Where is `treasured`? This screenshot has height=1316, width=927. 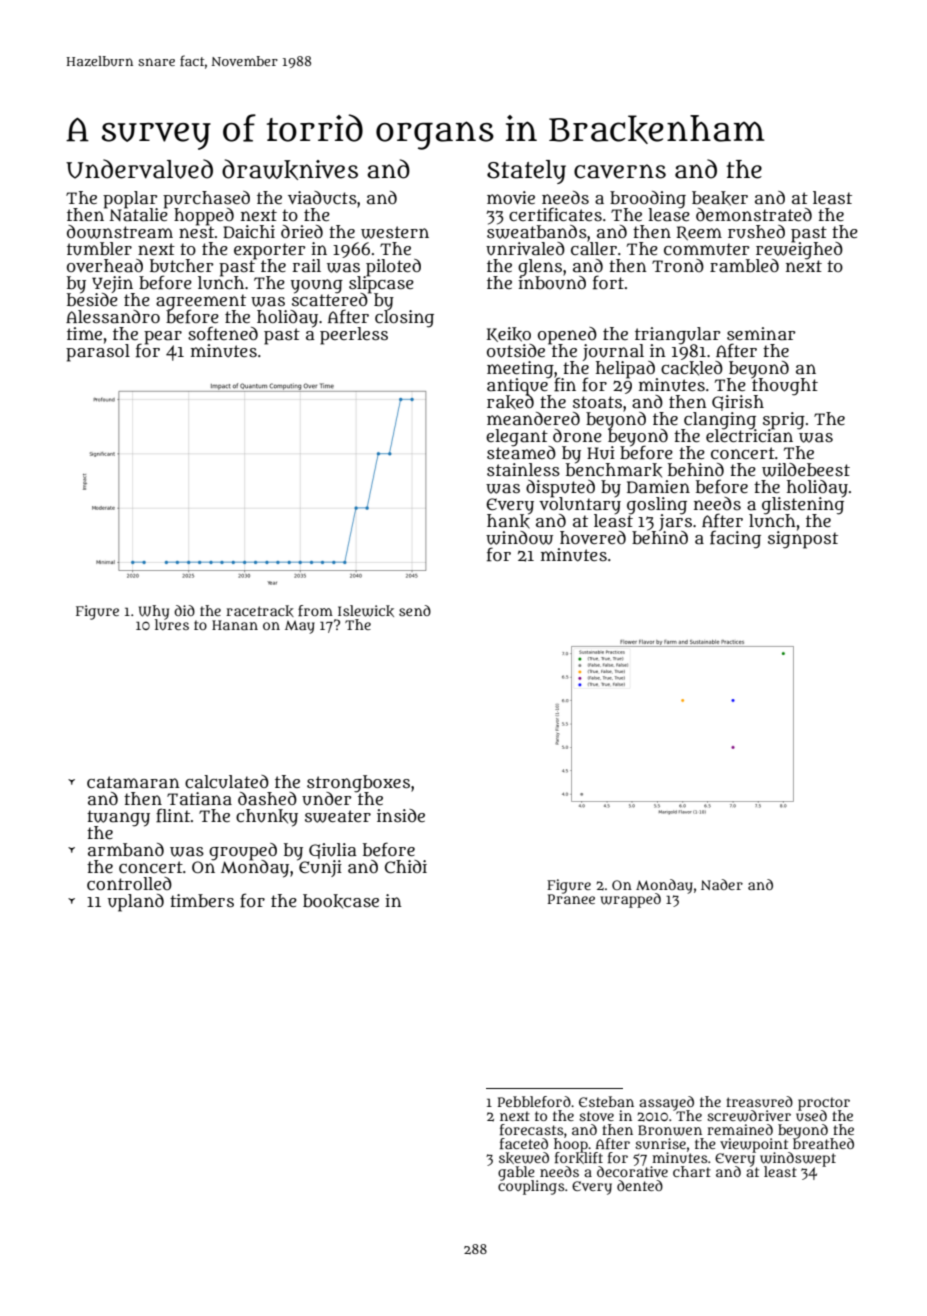
treasured is located at coordinates (759, 1101).
